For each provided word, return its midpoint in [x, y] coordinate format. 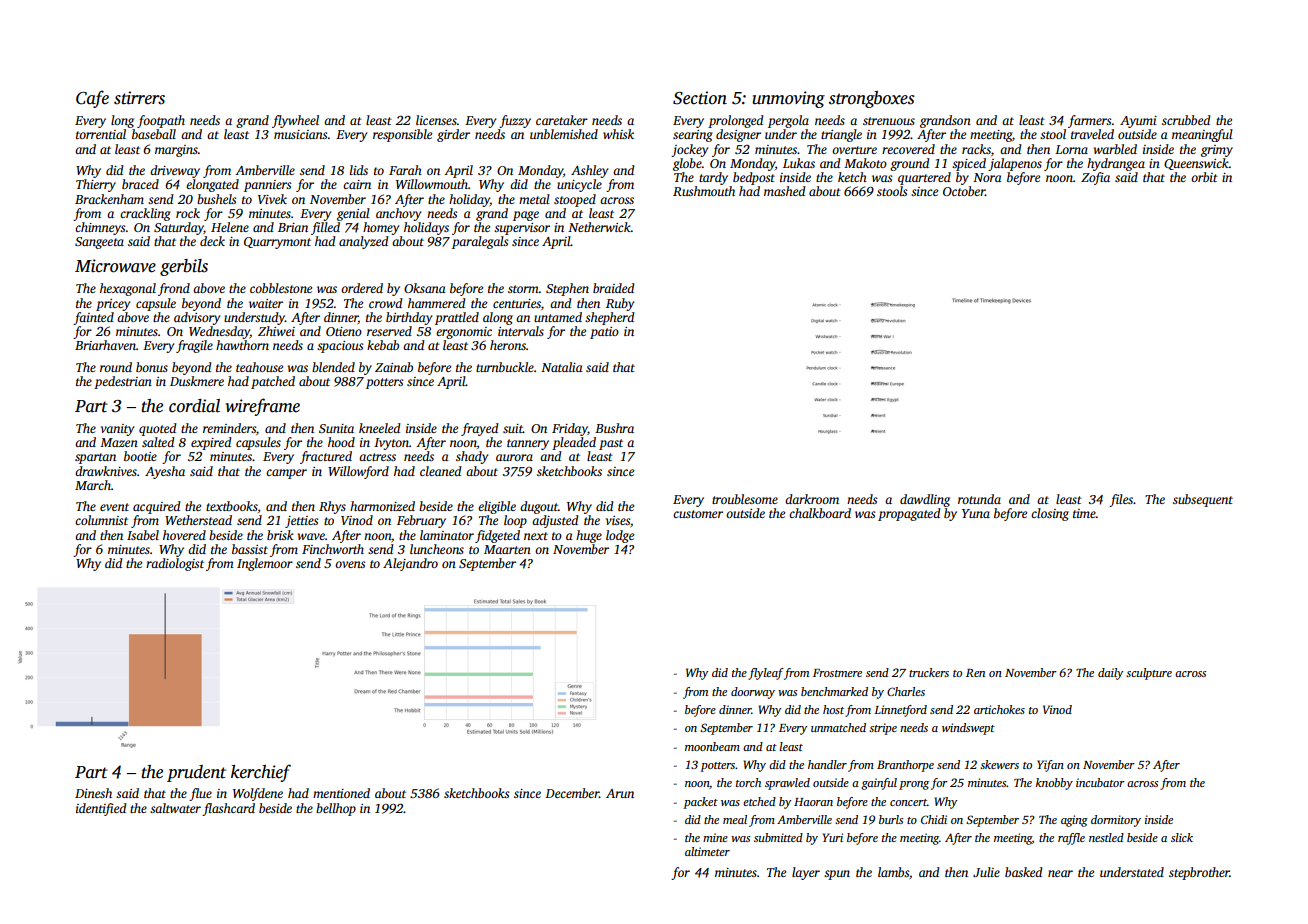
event [114, 507]
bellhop [336, 809]
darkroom [812, 499]
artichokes [999, 709]
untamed [558, 317]
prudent [196, 773]
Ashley [589, 171]
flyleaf [766, 674]
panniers [267, 186]
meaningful [1202, 135]
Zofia [1095, 178]
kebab [383, 345]
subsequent [1203, 500]
